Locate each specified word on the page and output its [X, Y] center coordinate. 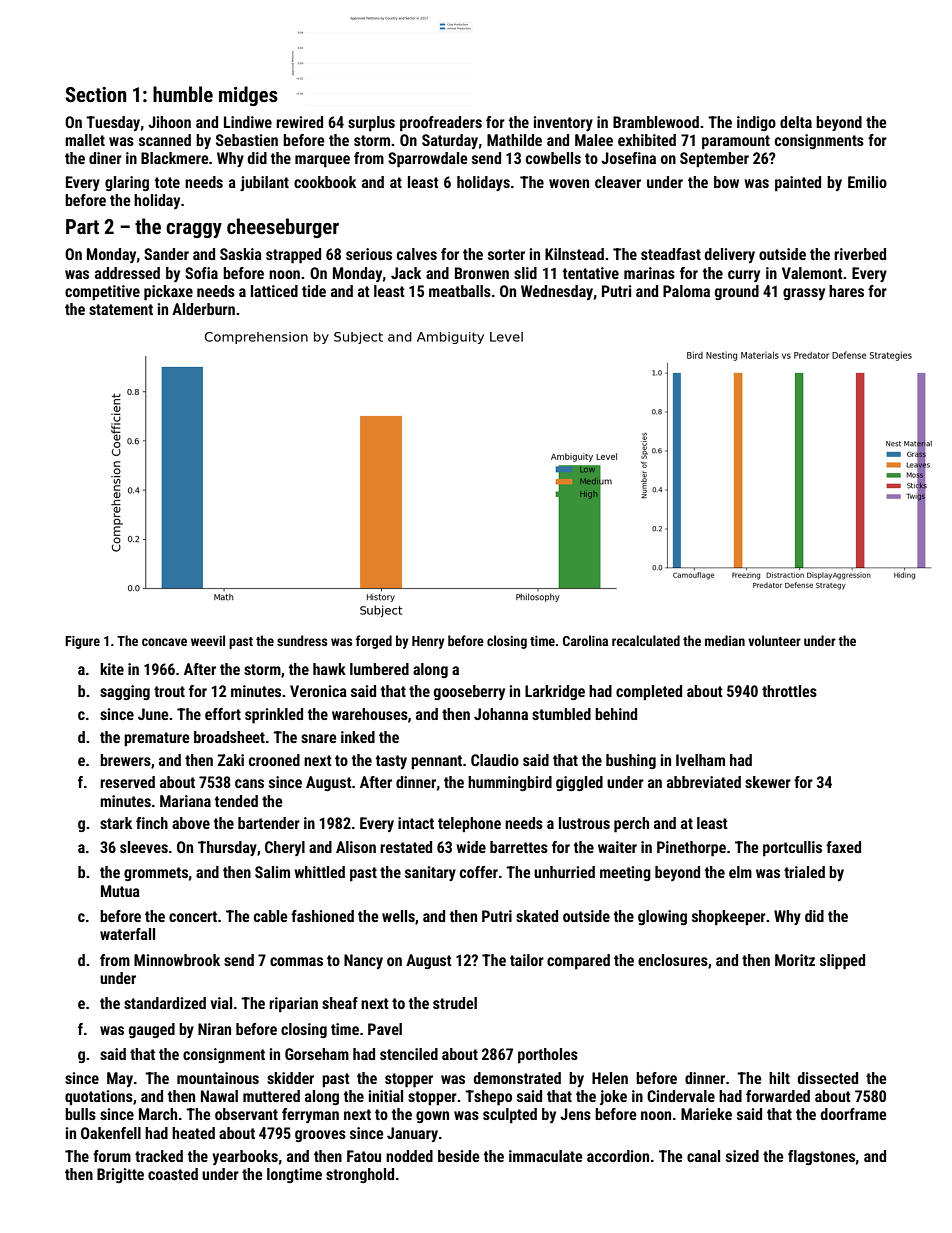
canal [703, 1156]
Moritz [795, 960]
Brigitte [120, 1175]
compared [578, 962]
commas [296, 961]
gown [432, 1117]
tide [314, 291]
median [725, 640]
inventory [563, 123]
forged [374, 642]
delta [796, 122]
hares [846, 291]
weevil [208, 640]
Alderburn [203, 309]
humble [183, 94]
